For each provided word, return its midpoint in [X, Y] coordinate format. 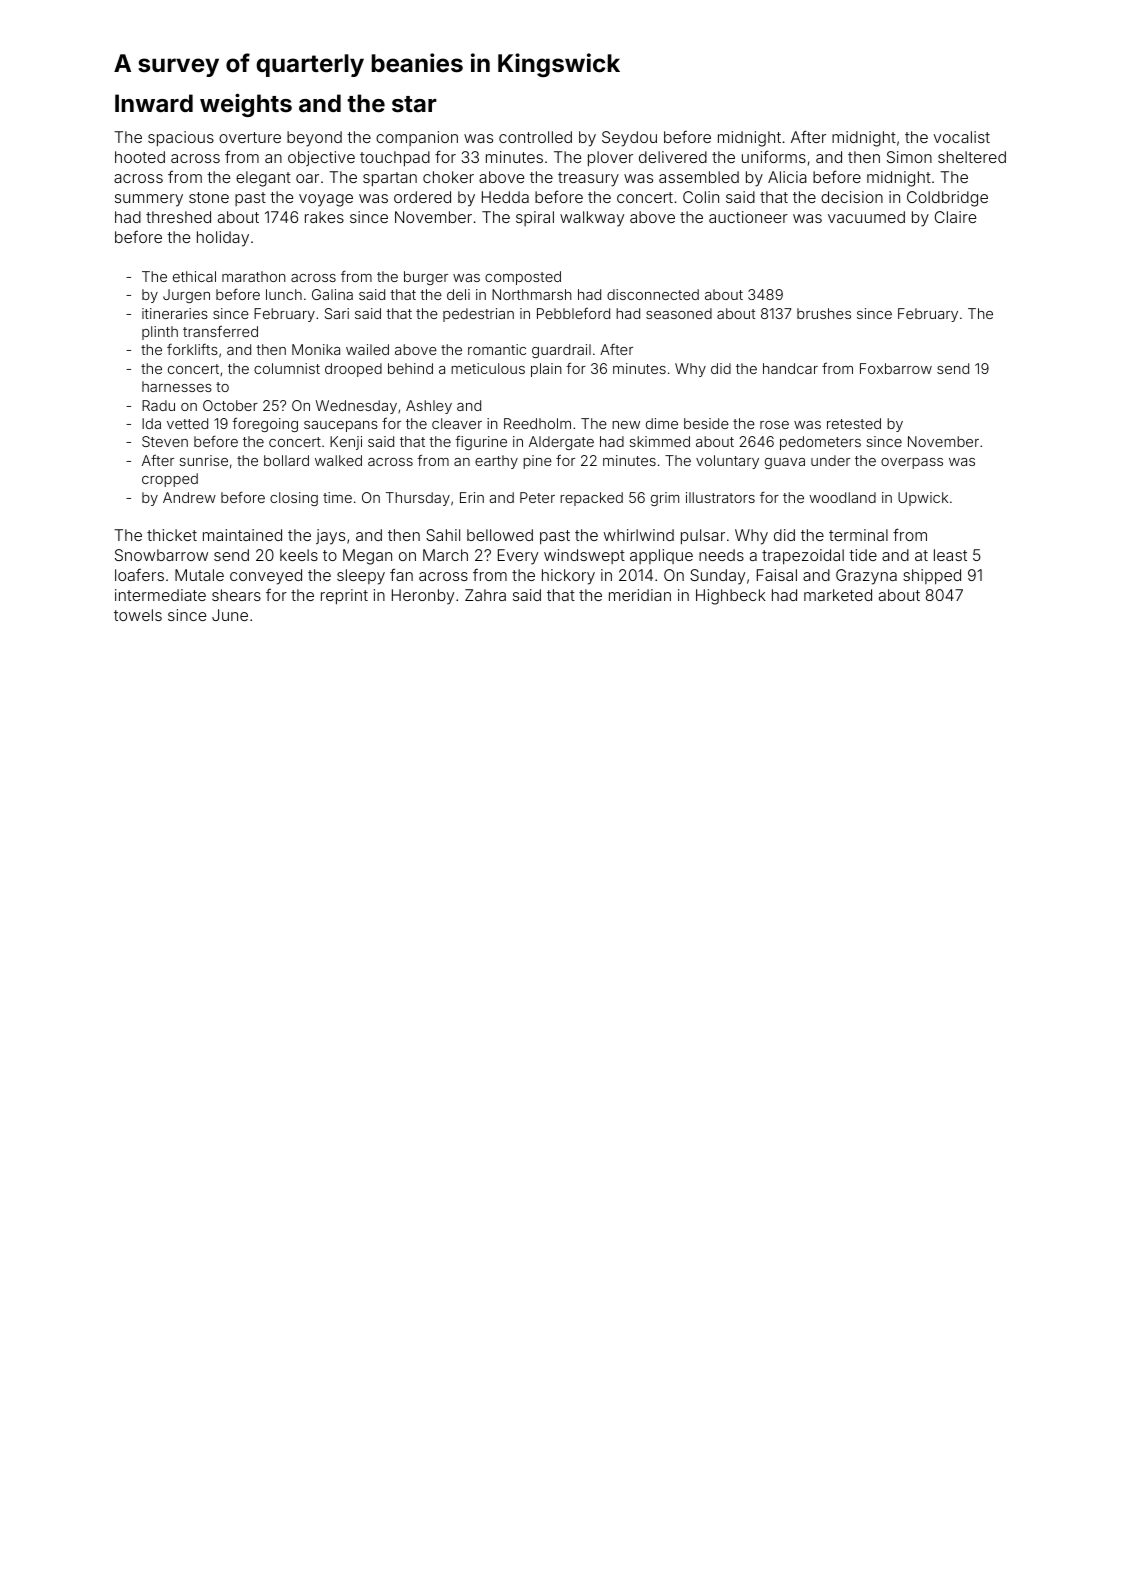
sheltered [972, 157]
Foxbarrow [896, 368]
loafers [139, 575]
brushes [824, 313]
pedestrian [478, 315]
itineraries [175, 313]
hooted [140, 157]
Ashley [429, 407]
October [230, 405]
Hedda [505, 197]
